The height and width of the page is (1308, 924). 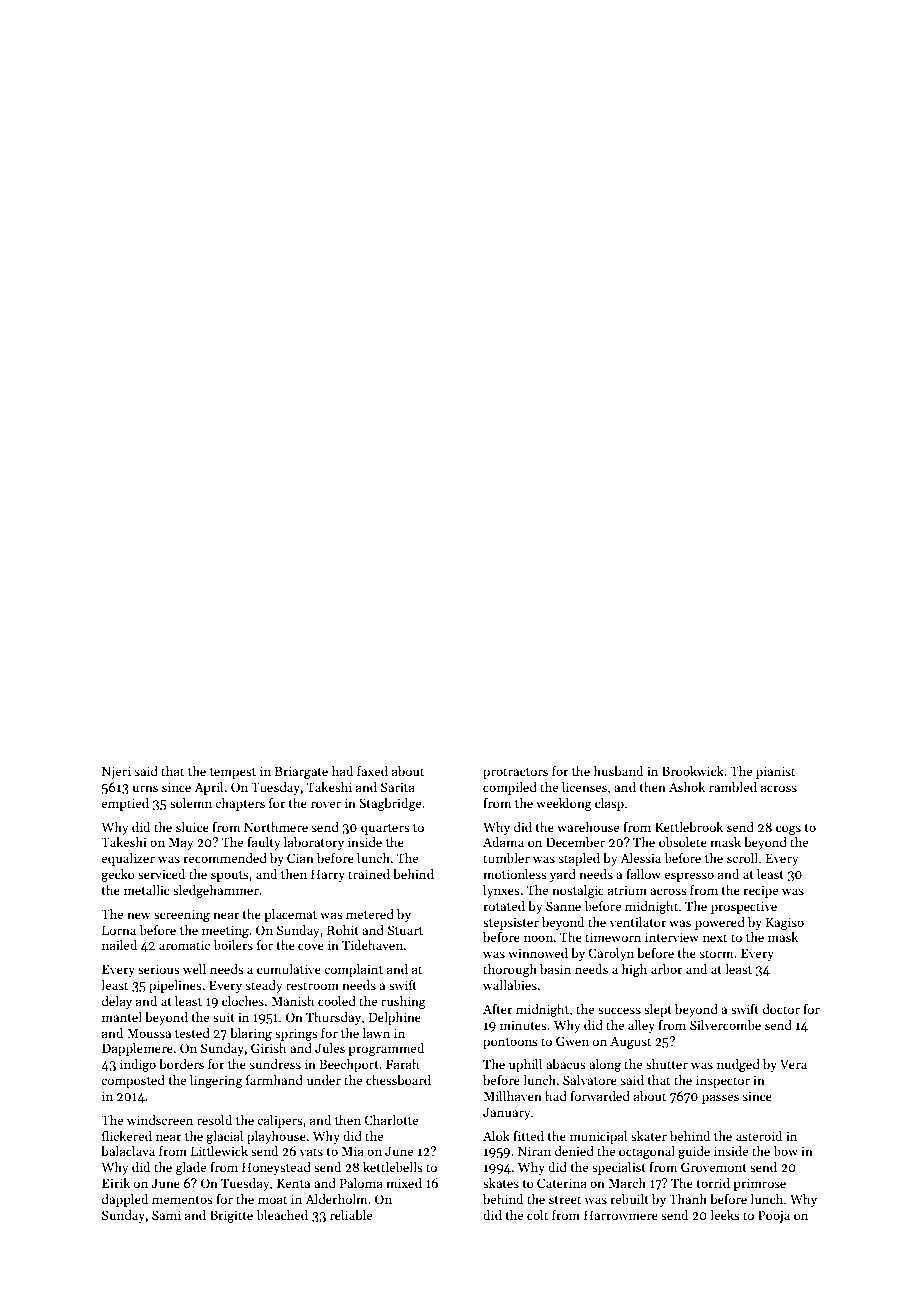 What do you see at coordinates (627, 890) in the page?
I see `atrium` at bounding box center [627, 890].
